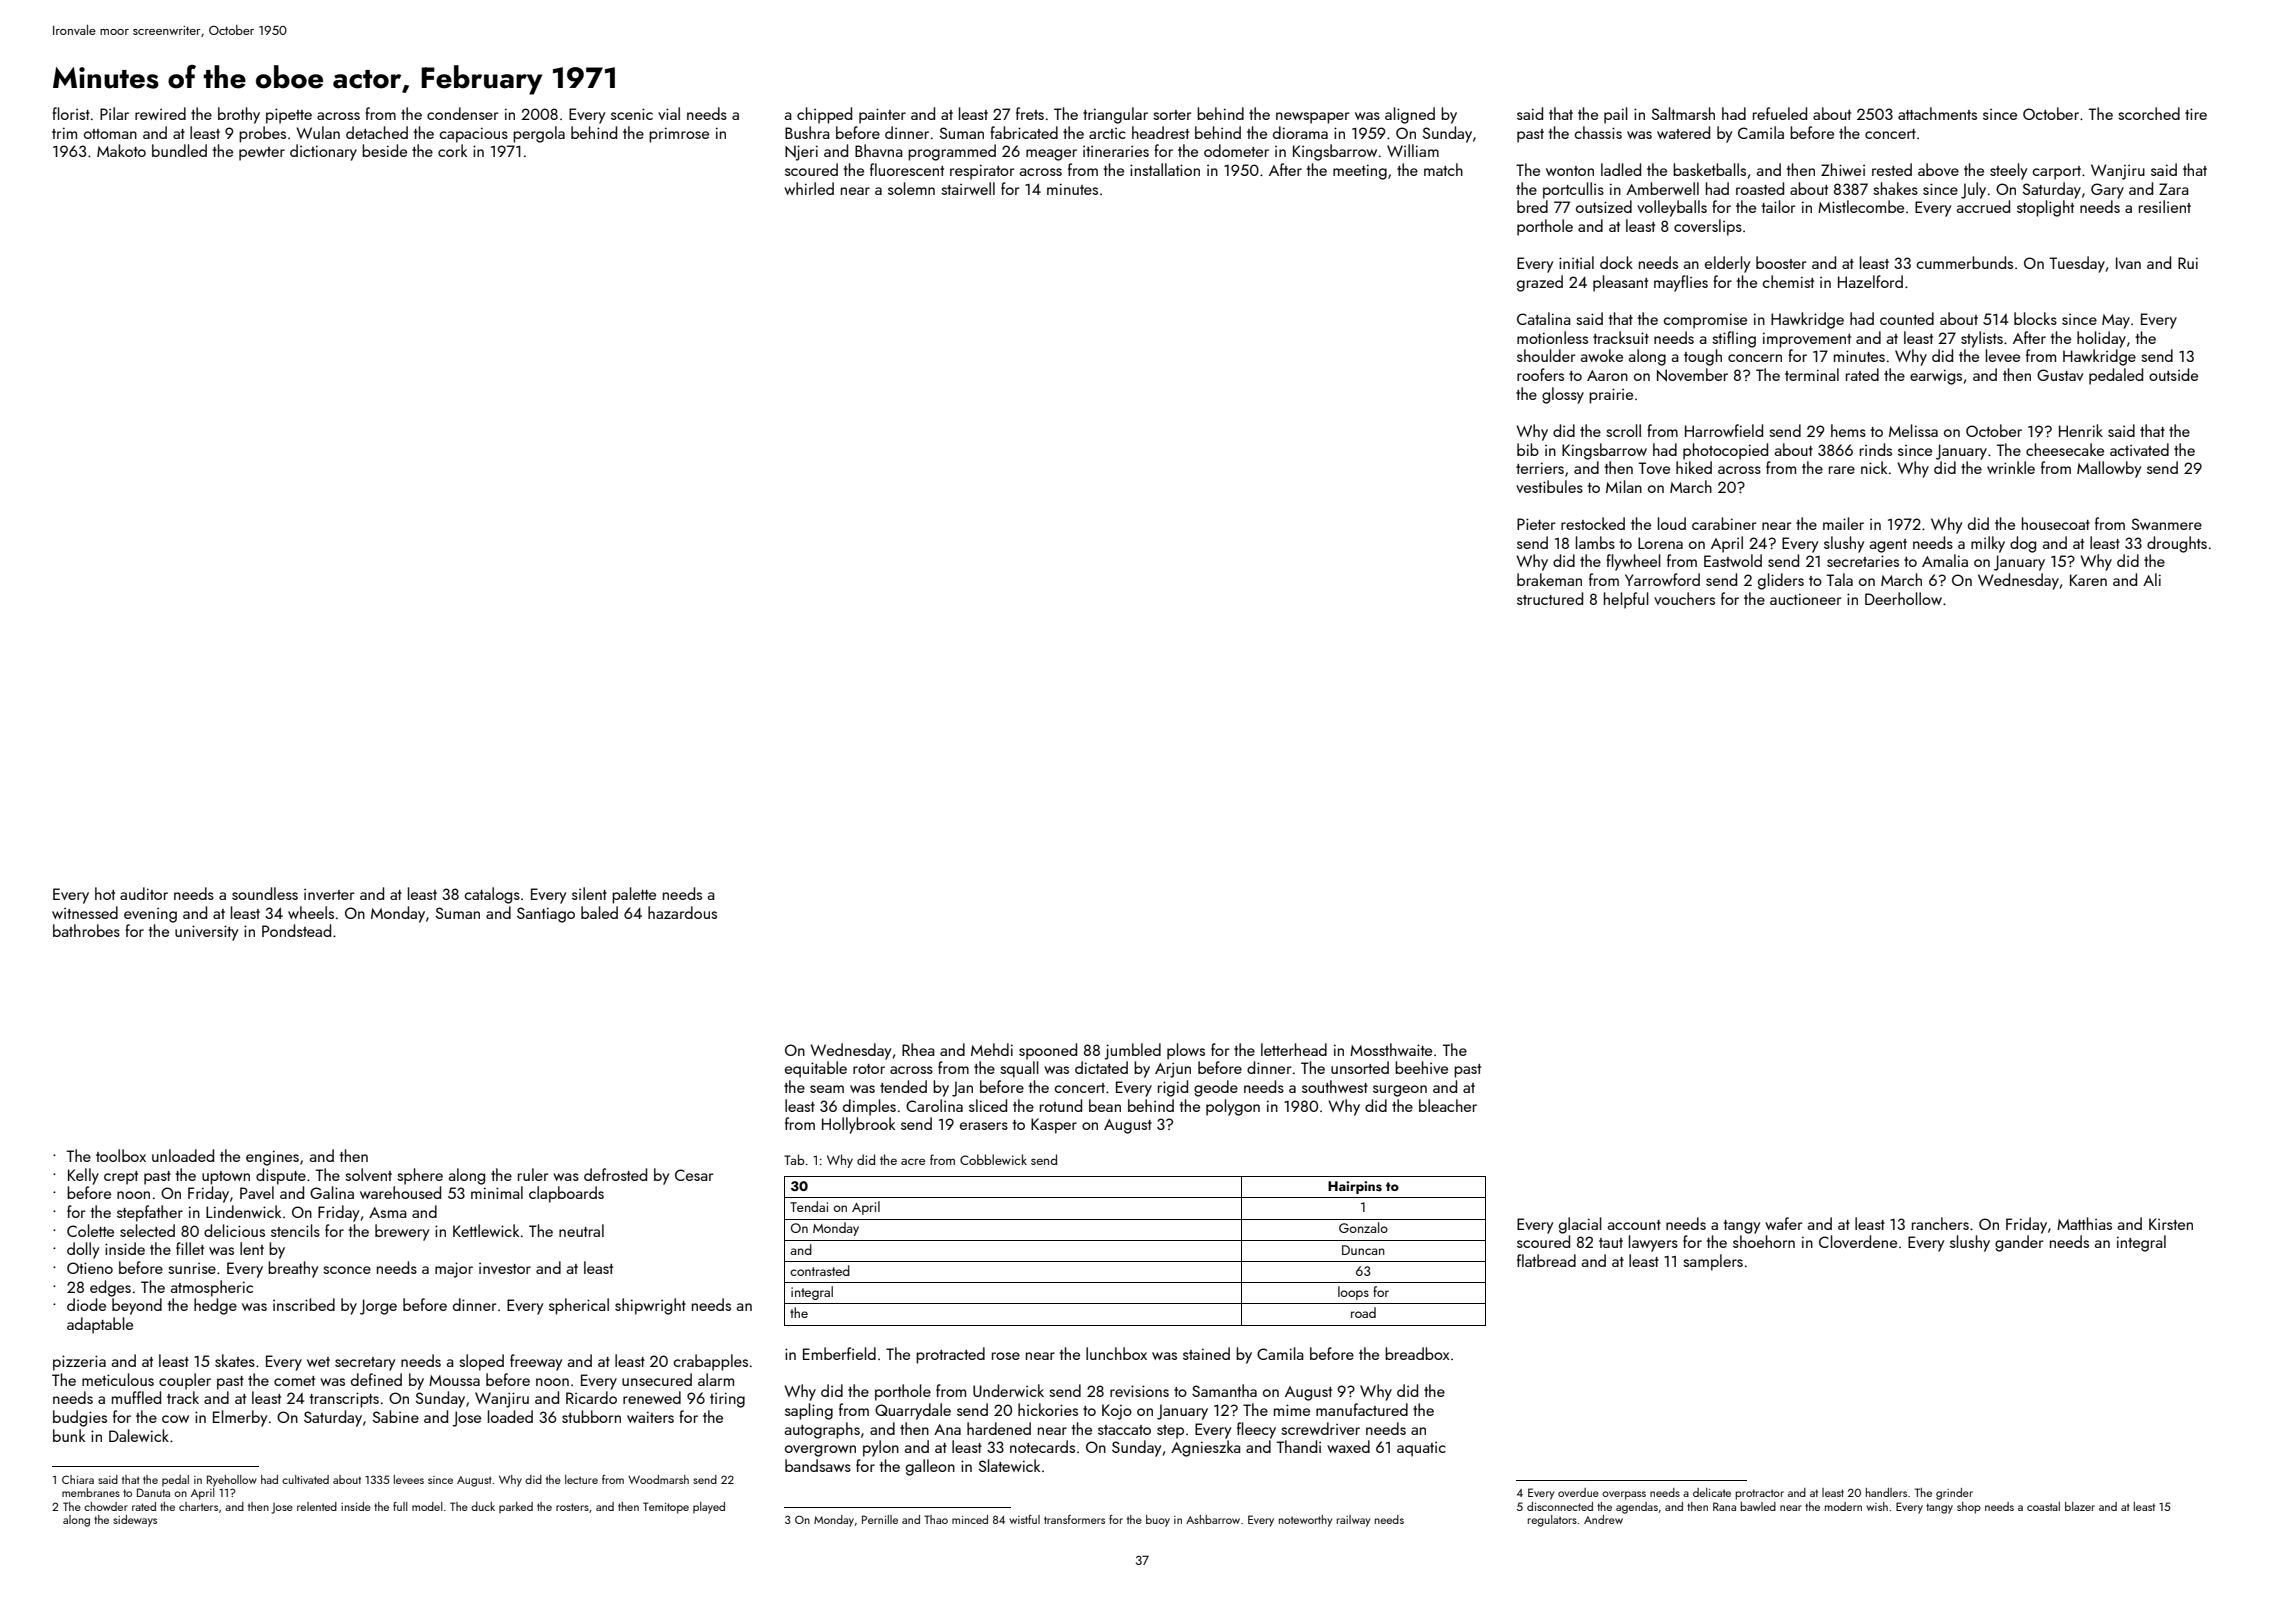 The height and width of the screenshot is (1605, 2270). I want to click on noteworthy, so click(1306, 1521).
